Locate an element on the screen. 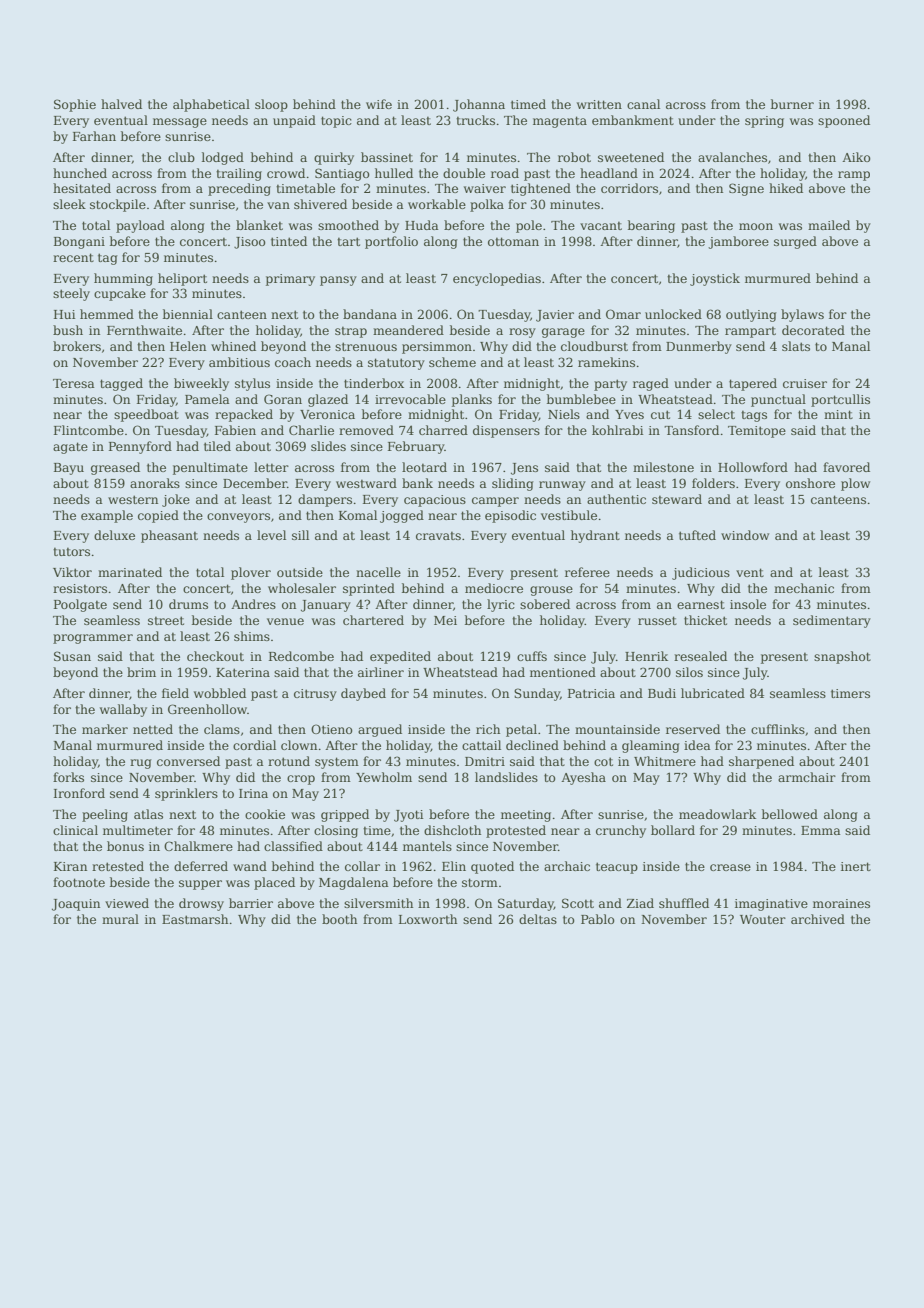 The height and width of the screenshot is (1308, 924). tags is located at coordinates (754, 416).
